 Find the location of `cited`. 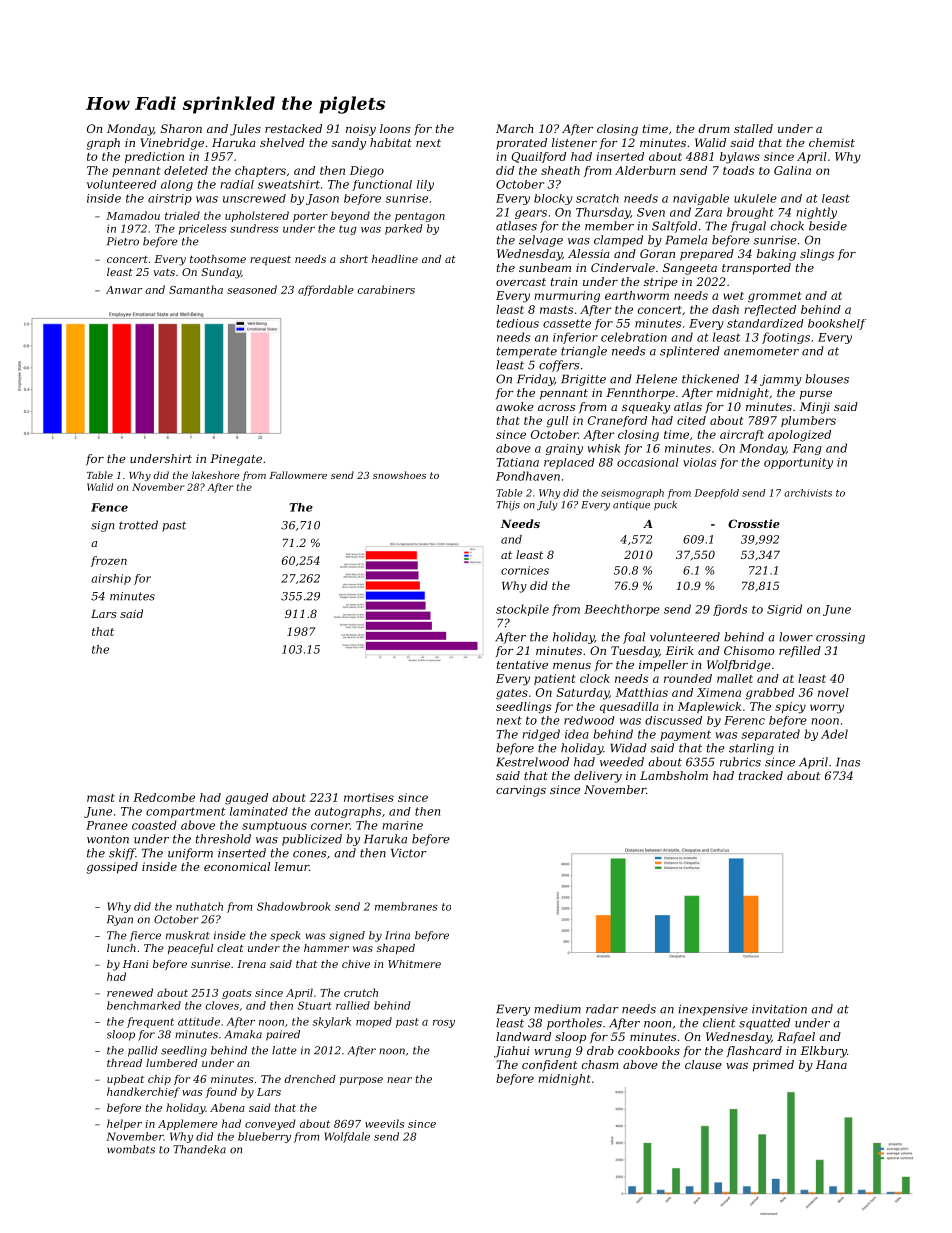

cited is located at coordinates (691, 420).
